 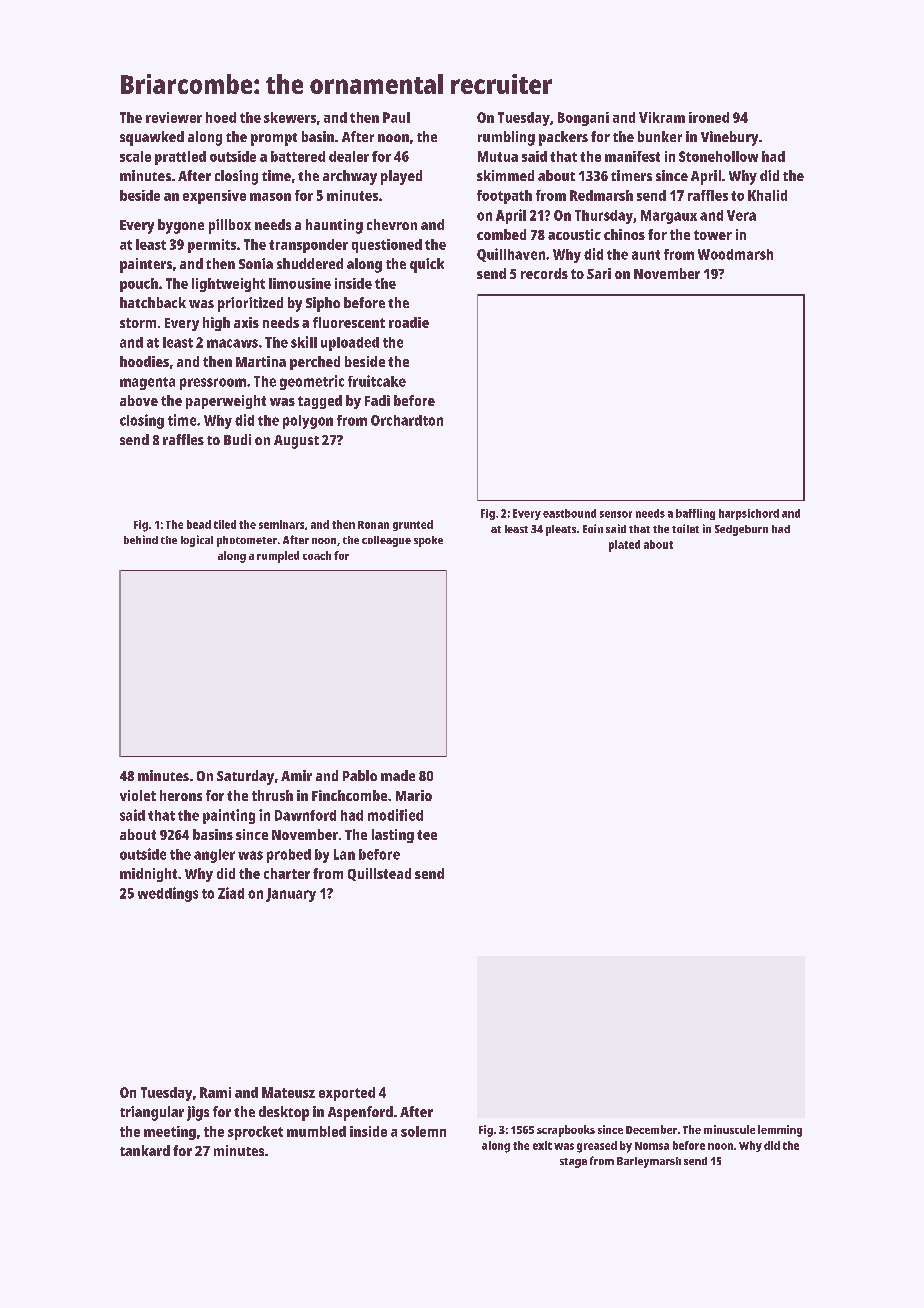 What do you see at coordinates (583, 119) in the screenshot?
I see `Bongani` at bounding box center [583, 119].
